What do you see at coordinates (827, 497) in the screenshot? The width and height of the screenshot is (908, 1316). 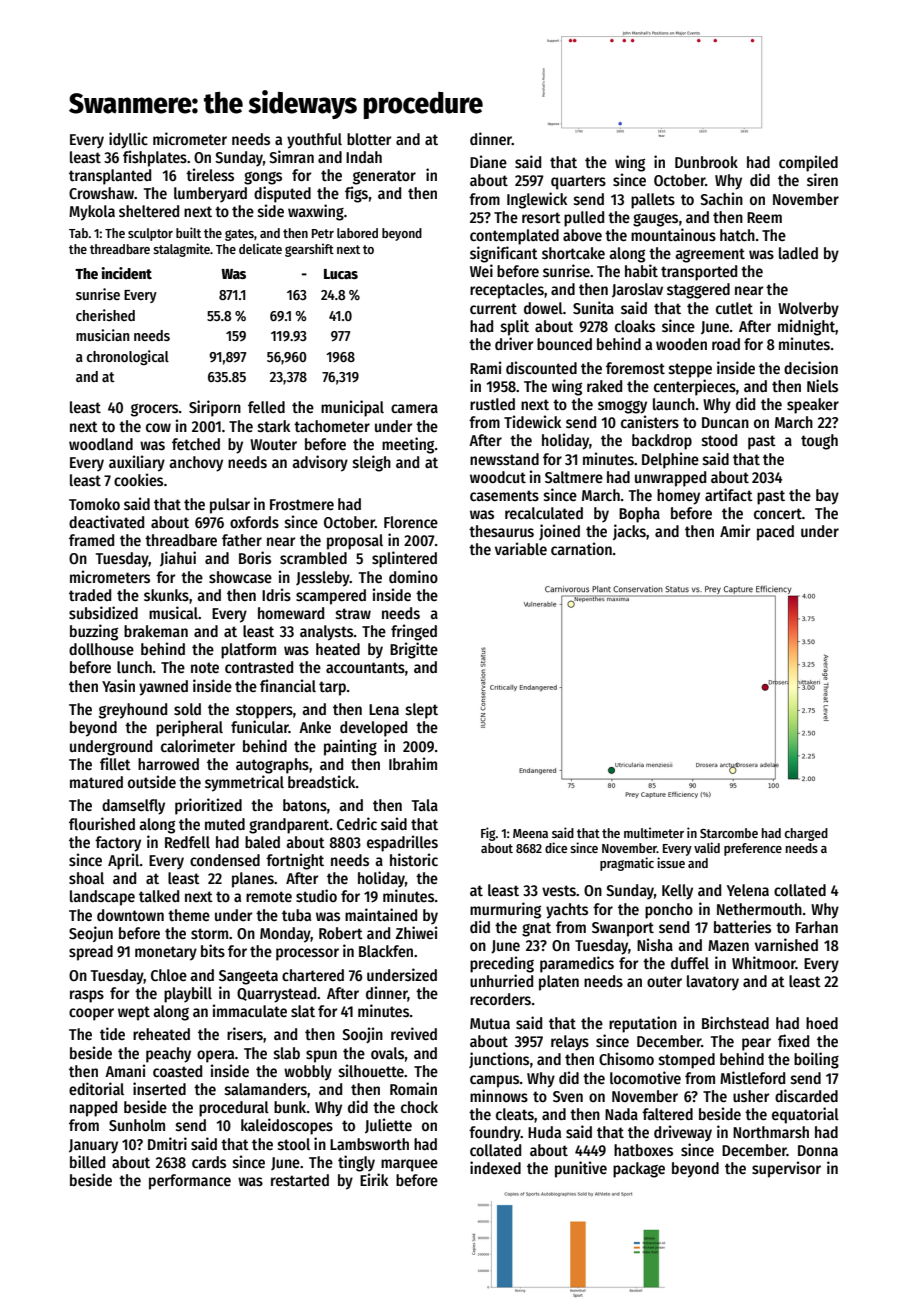 I see `bay` at bounding box center [827, 497].
